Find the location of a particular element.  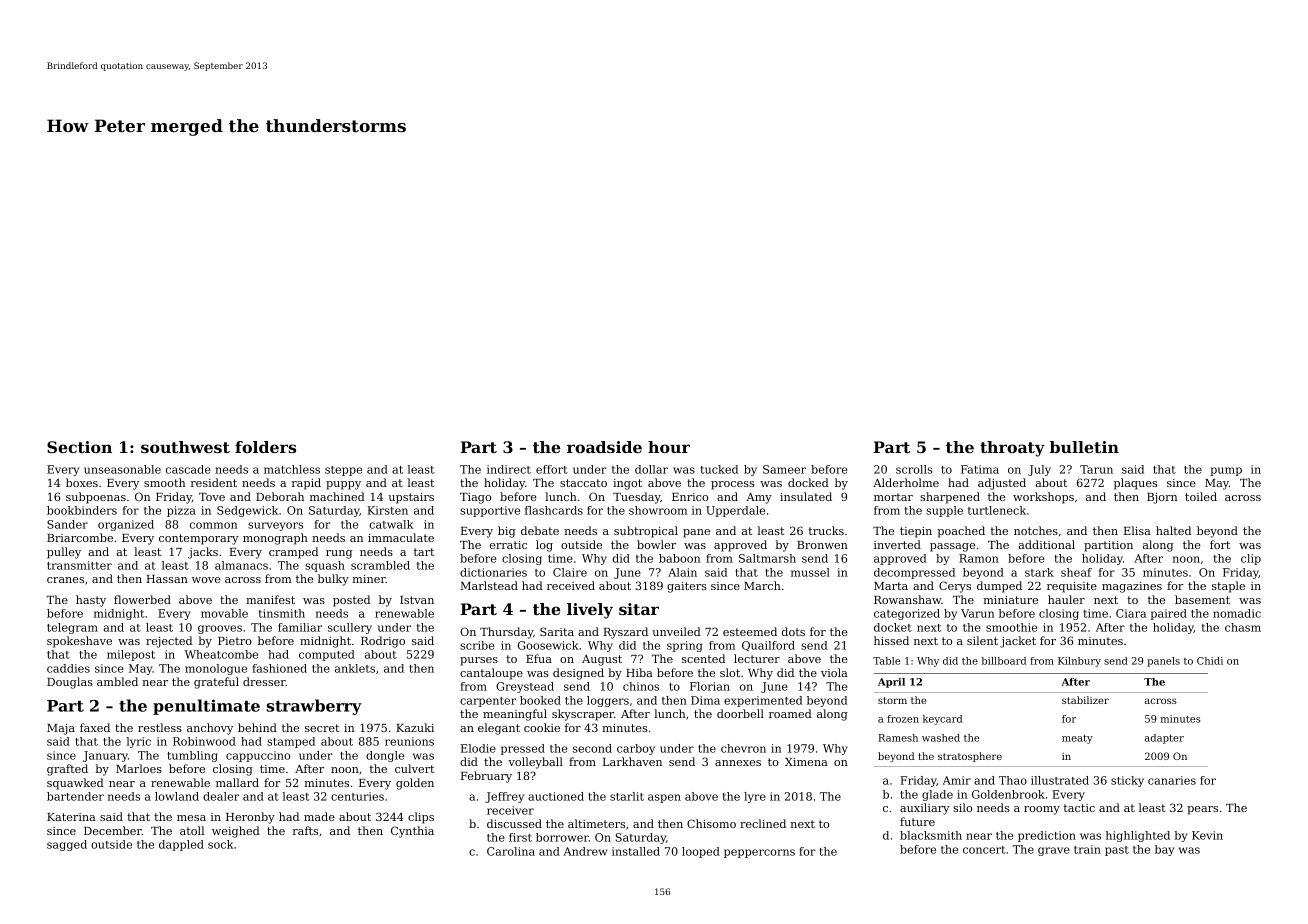

scullery is located at coordinates (350, 628).
